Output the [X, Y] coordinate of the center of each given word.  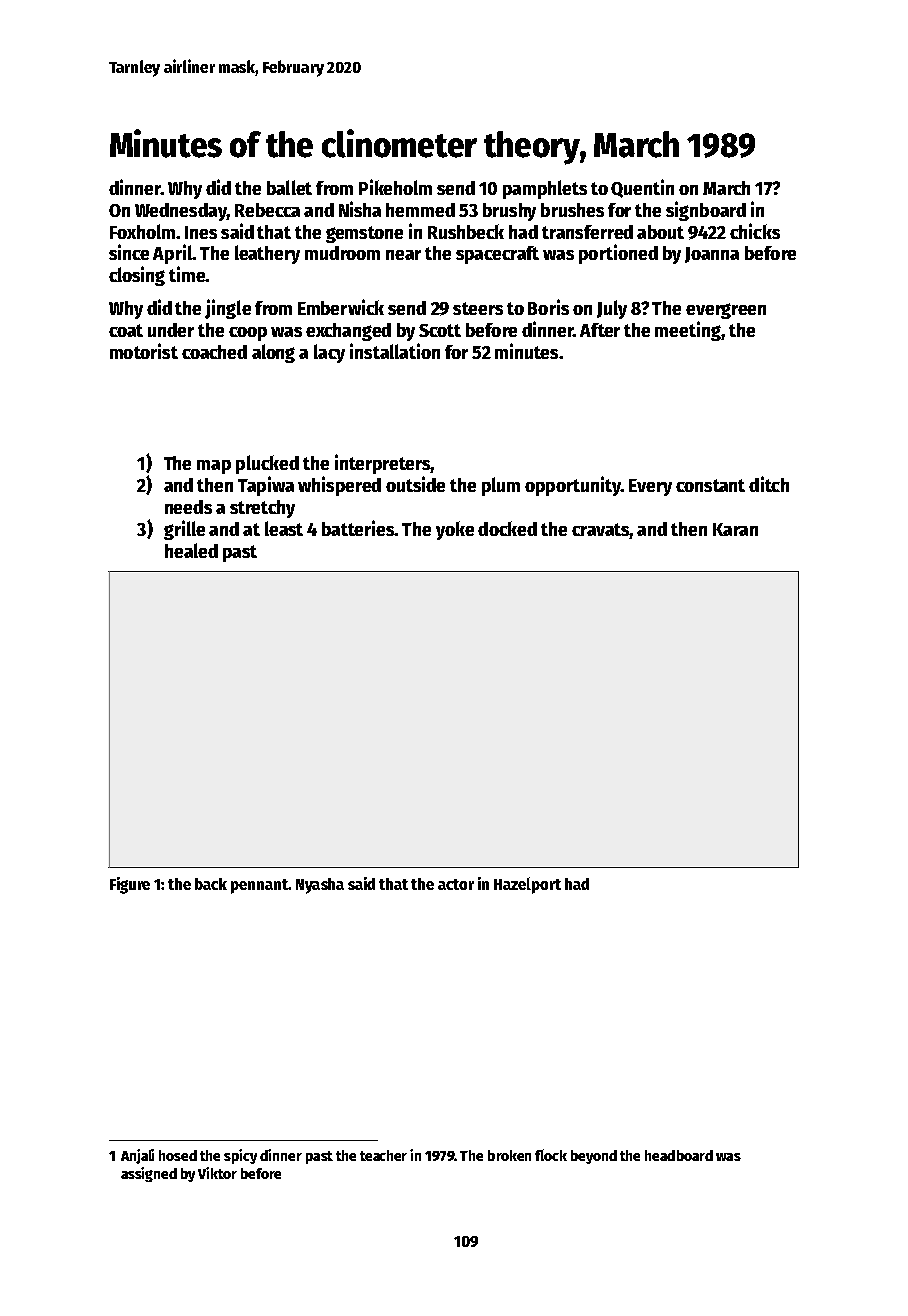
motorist [144, 351]
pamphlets [545, 189]
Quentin [642, 188]
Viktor [217, 1173]
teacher [383, 1155]
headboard [679, 1155]
